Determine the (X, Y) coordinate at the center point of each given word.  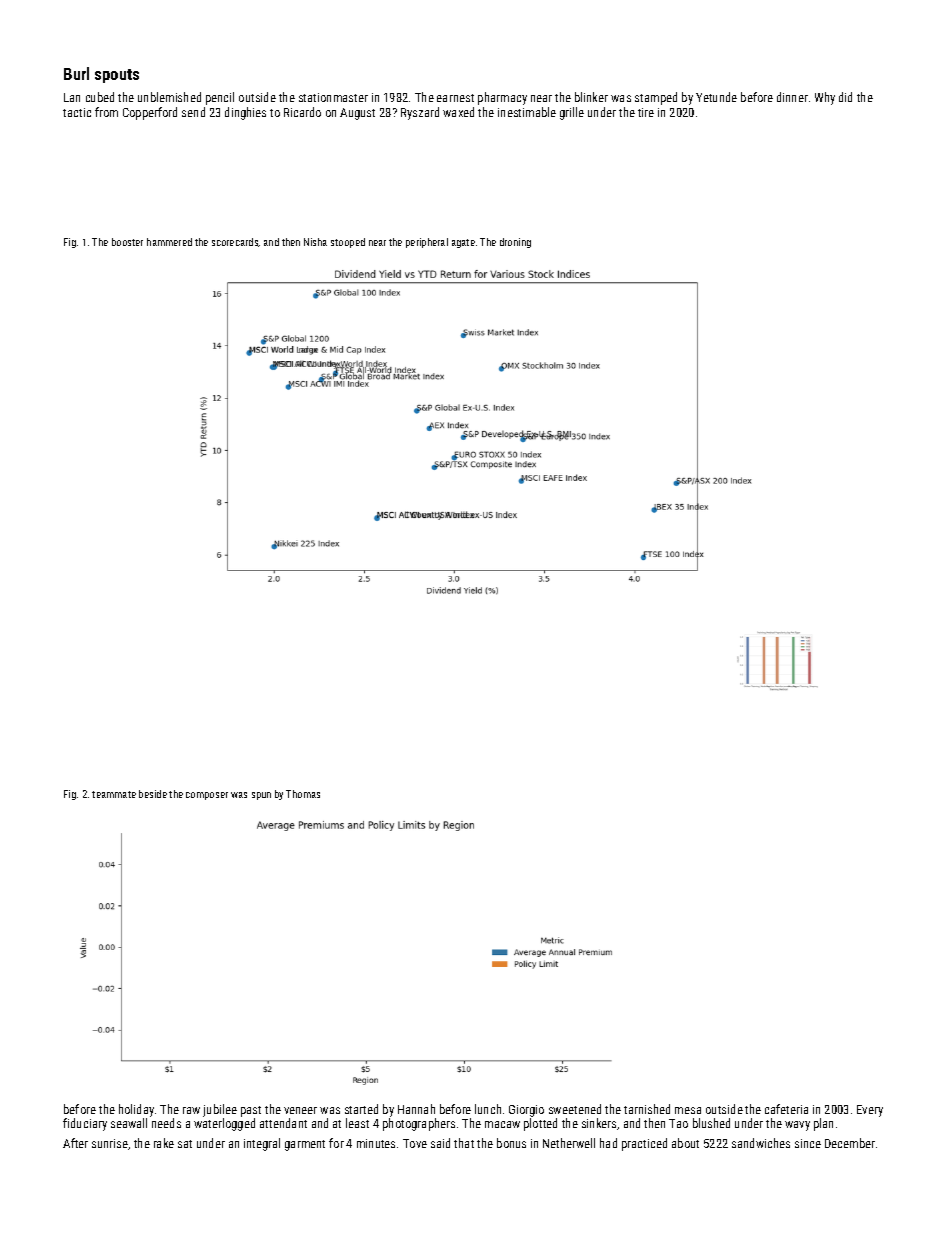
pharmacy (502, 98)
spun (261, 796)
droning (515, 243)
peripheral (427, 243)
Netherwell (569, 1143)
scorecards (235, 242)
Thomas (303, 794)
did (845, 97)
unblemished (169, 97)
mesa (688, 1110)
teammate (114, 794)
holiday (136, 1110)
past (251, 1111)
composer (207, 796)
